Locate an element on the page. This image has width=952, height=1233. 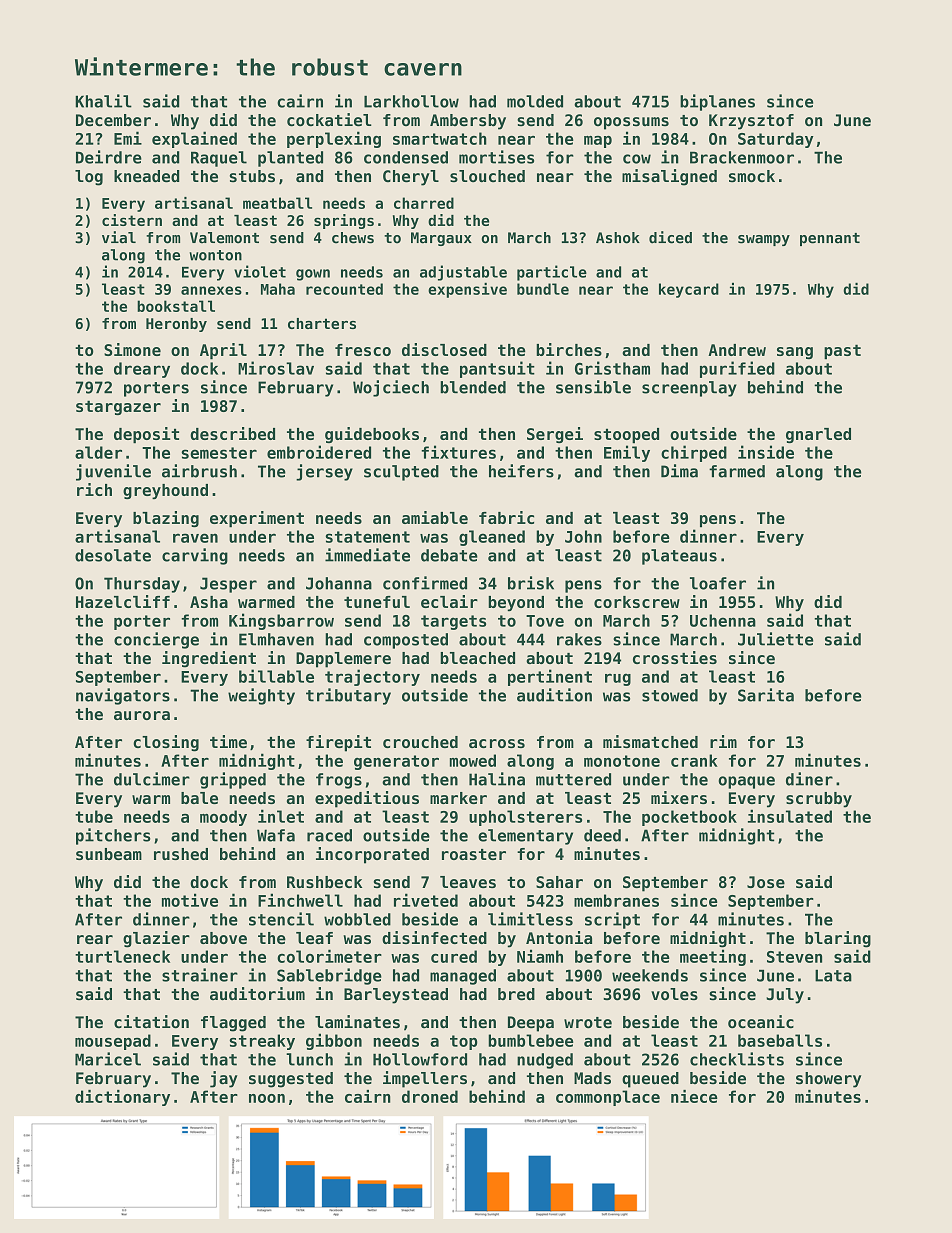
Miroslav is located at coordinates (276, 368).
